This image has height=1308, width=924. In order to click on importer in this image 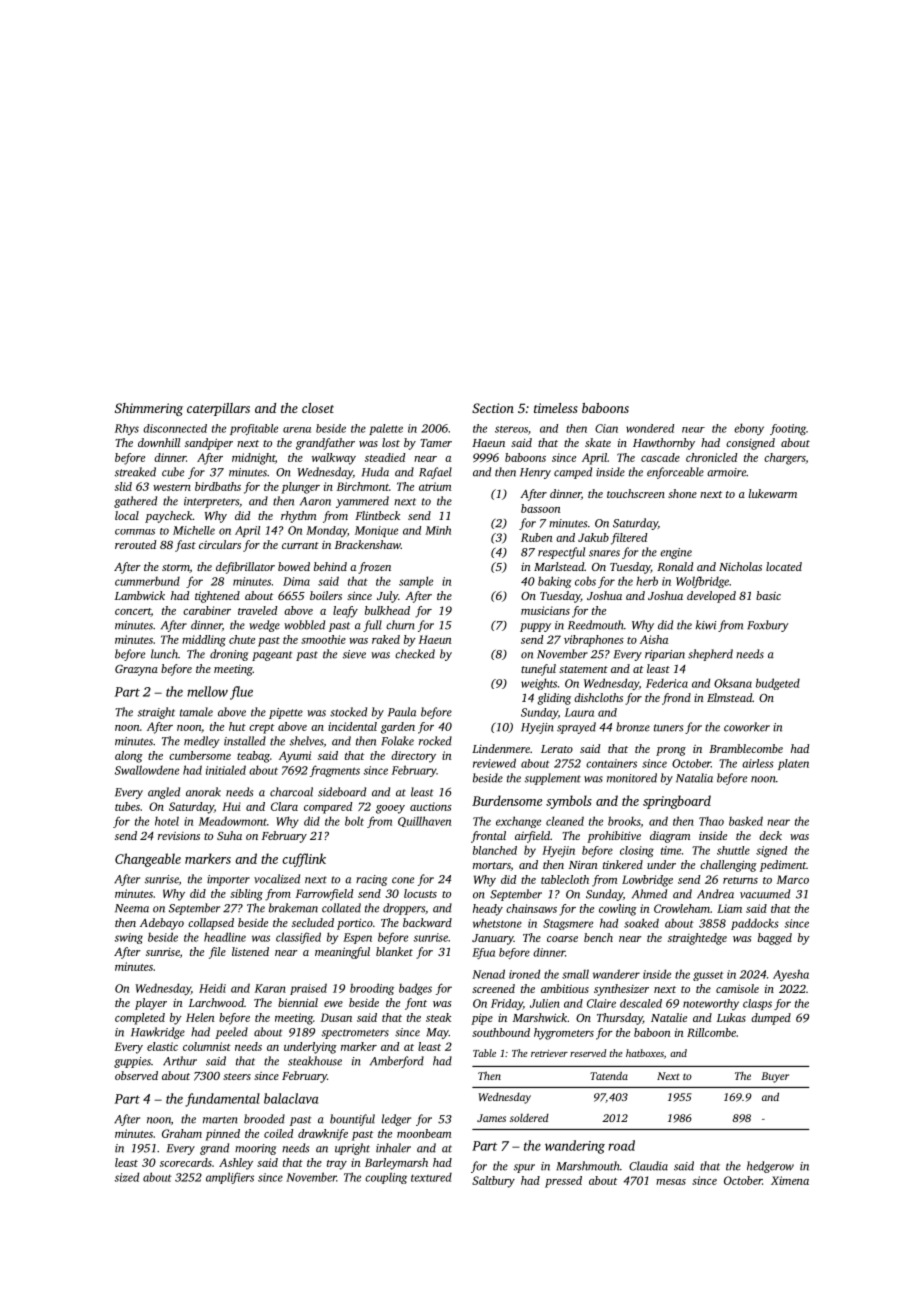, I will do `click(228, 880)`.
